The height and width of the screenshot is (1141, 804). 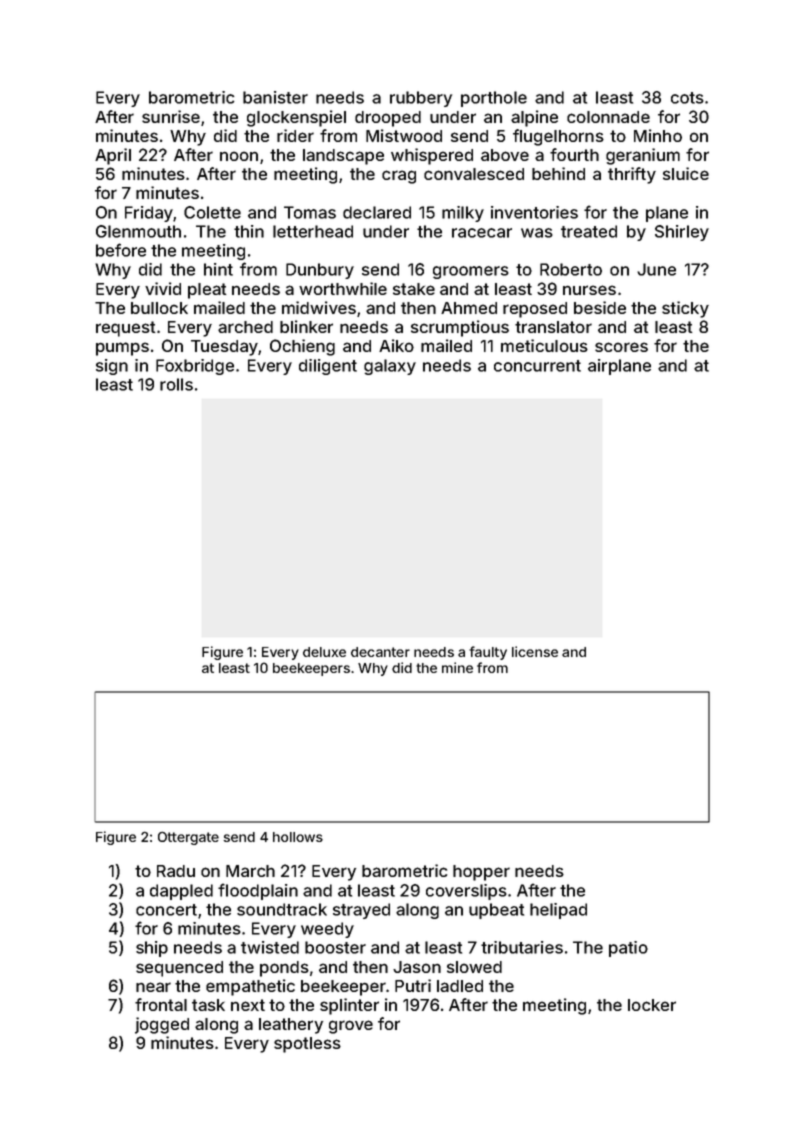 I want to click on rubbery, so click(x=421, y=99).
